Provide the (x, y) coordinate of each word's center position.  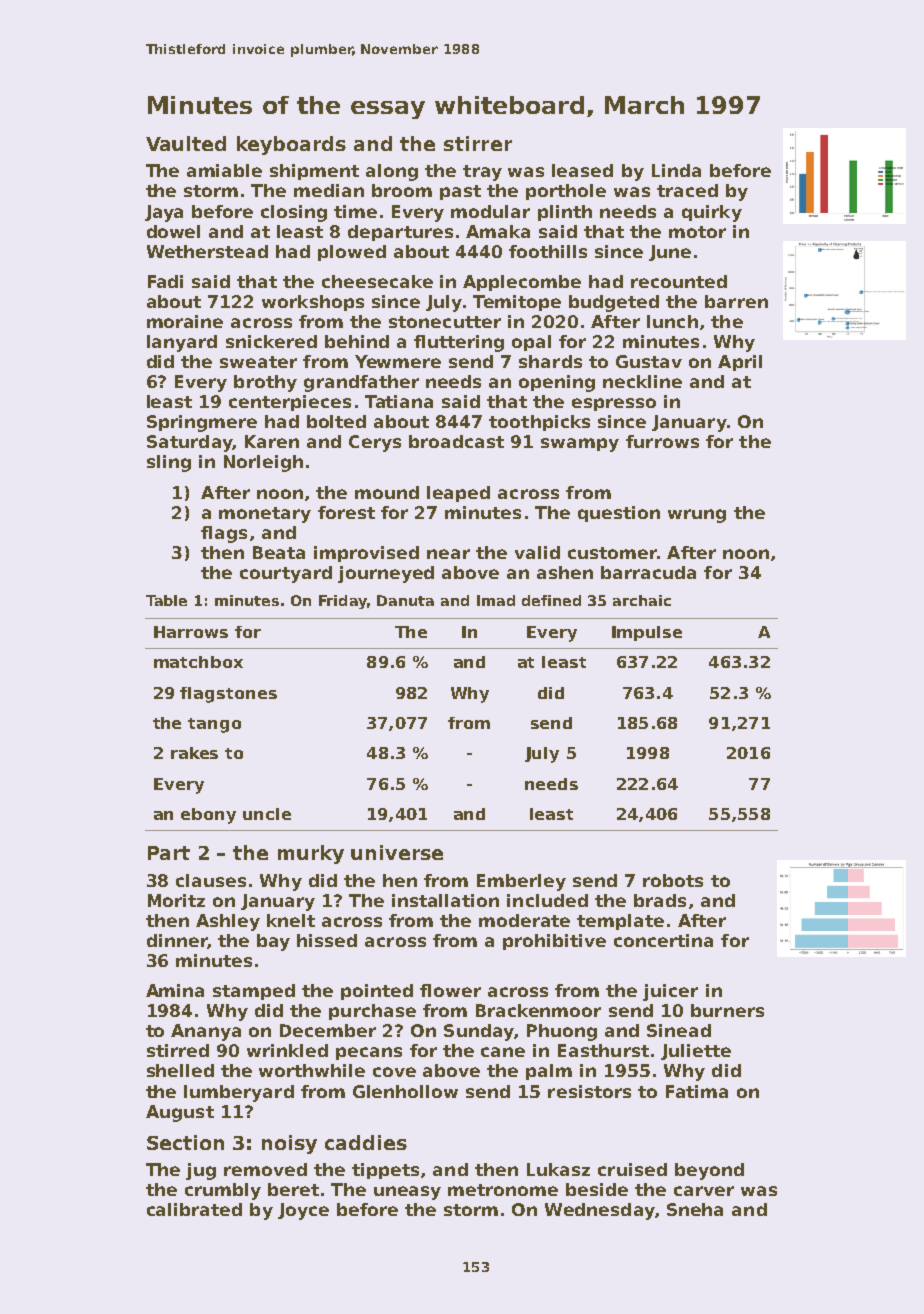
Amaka (498, 231)
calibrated (194, 1209)
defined (551, 600)
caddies (366, 1142)
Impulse (647, 633)
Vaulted (186, 143)
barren (736, 301)
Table (166, 600)
